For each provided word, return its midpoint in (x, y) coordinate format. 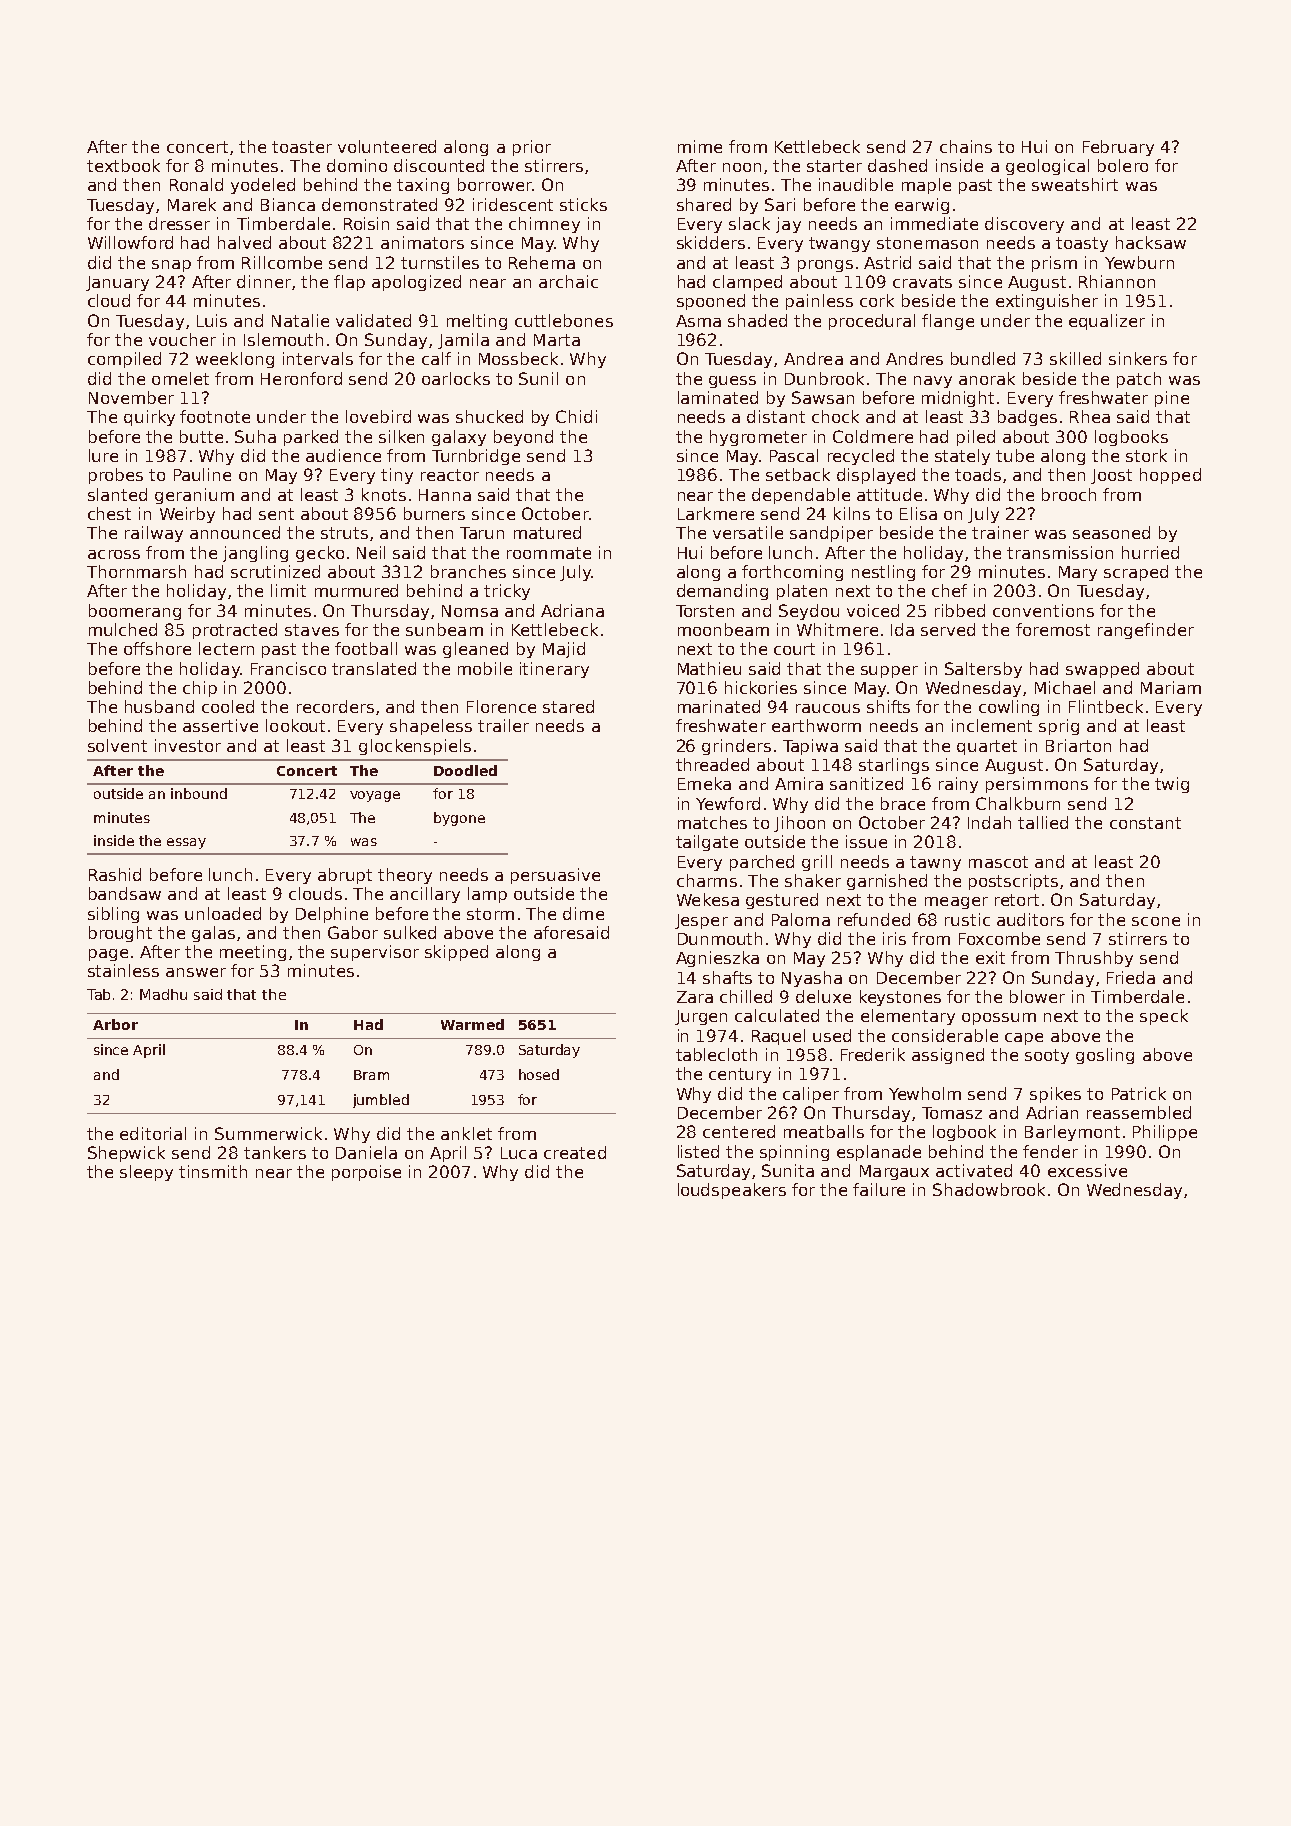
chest (109, 513)
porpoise (366, 1173)
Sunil (538, 378)
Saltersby (983, 670)
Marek (192, 204)
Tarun (482, 533)
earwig (922, 206)
